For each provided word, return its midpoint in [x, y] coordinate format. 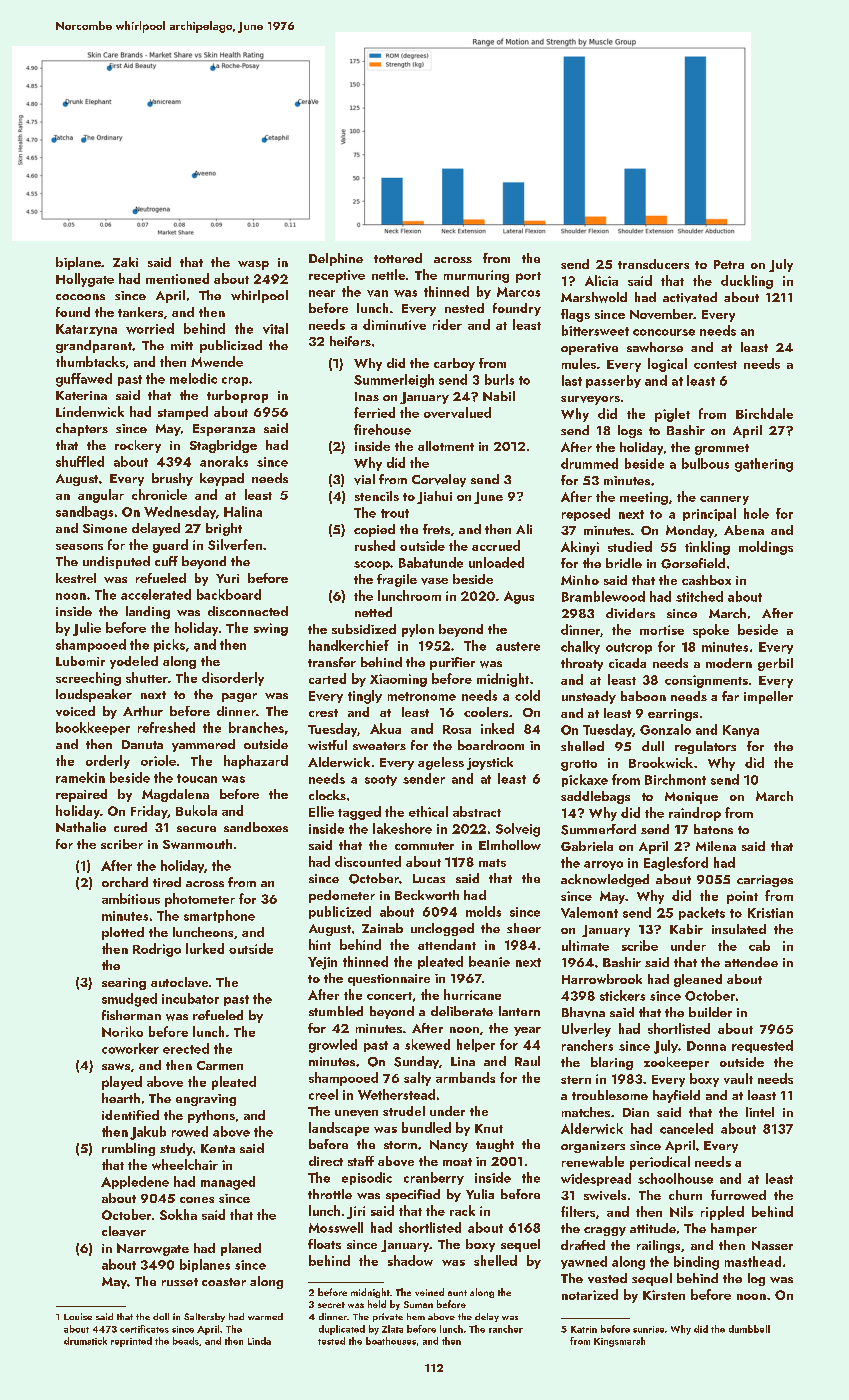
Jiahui [434, 497]
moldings [766, 548]
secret [331, 1305]
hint [320, 944]
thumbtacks [90, 361]
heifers [350, 341]
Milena [716, 846]
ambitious [131, 898]
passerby [613, 381]
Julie [87, 629]
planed [241, 1249]
